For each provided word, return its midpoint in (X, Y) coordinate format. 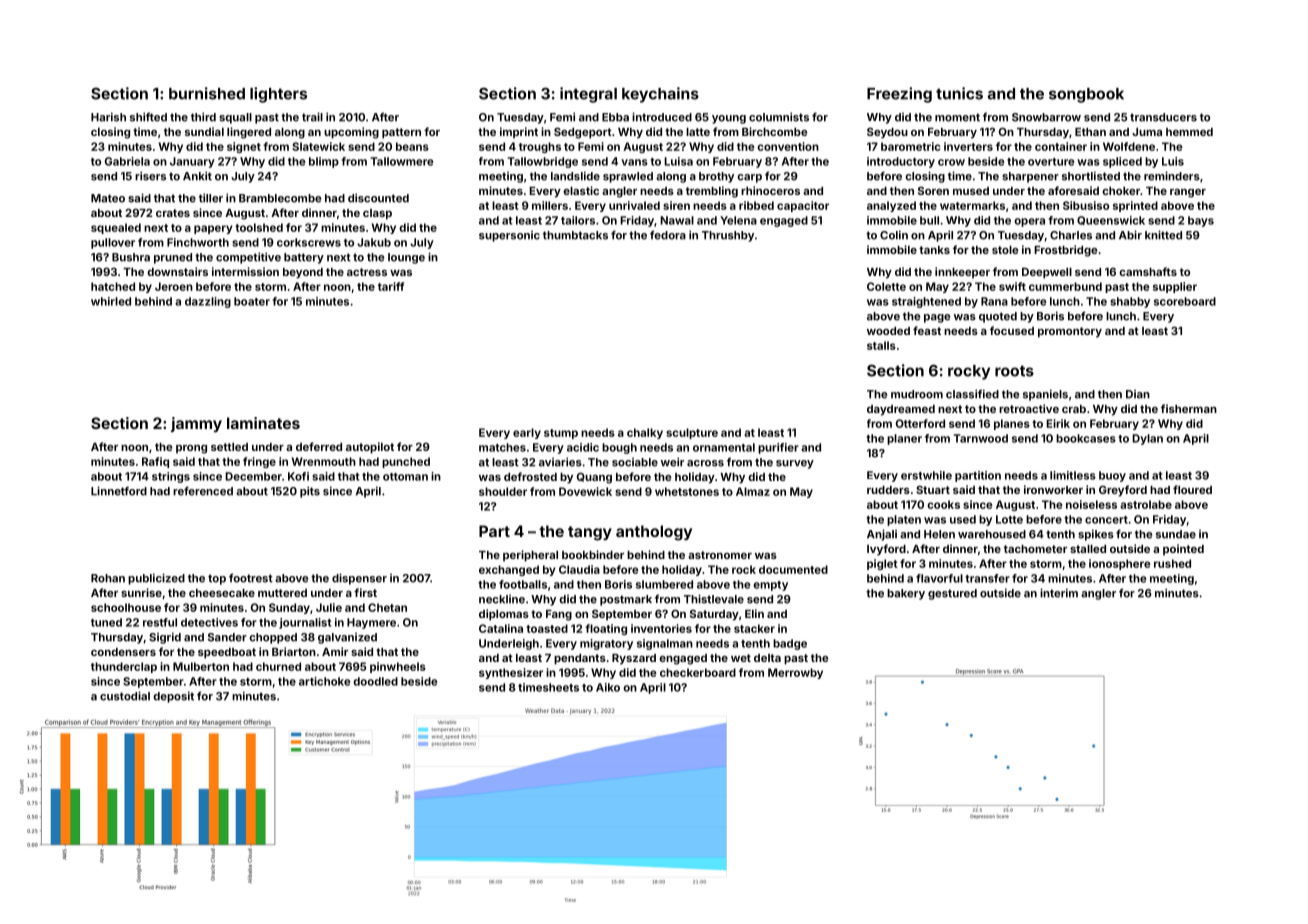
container (1061, 146)
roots (1014, 371)
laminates (263, 423)
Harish (108, 117)
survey (795, 464)
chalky (645, 433)
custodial (125, 696)
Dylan (1147, 439)
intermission (245, 271)
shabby (1130, 302)
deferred (319, 446)
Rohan (108, 578)
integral (588, 95)
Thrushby (728, 236)
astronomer (720, 555)
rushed (1172, 563)
